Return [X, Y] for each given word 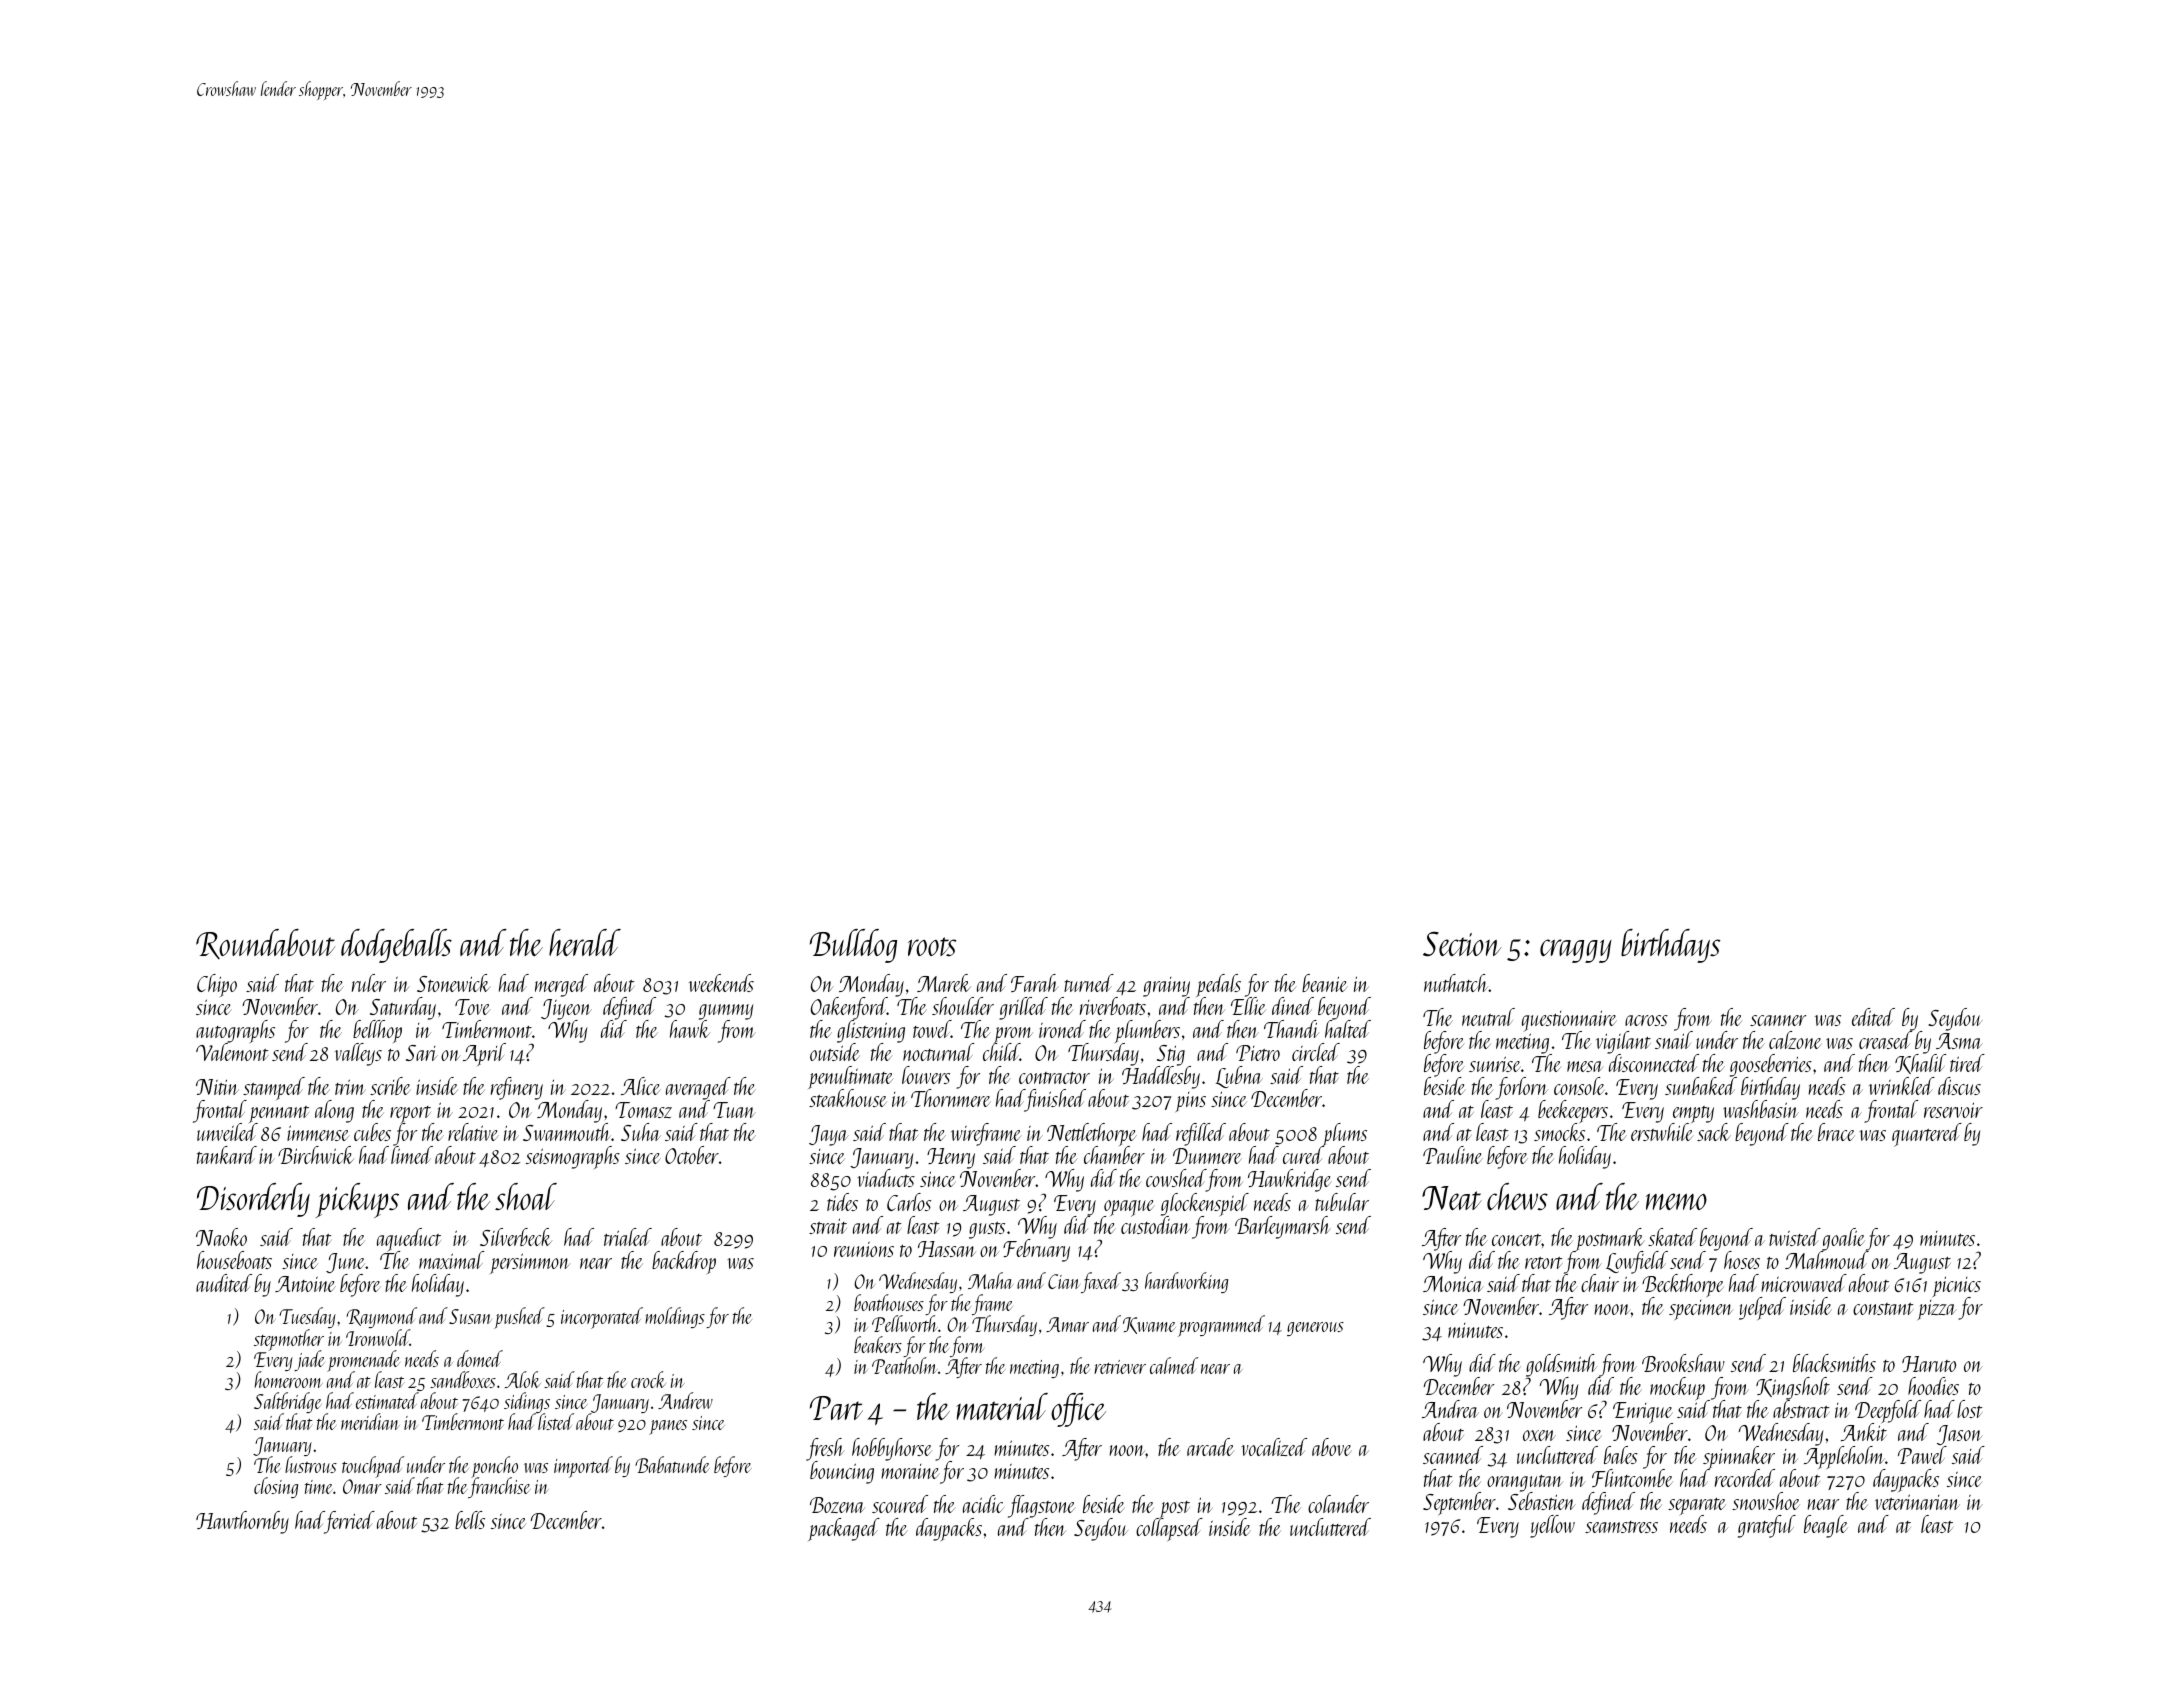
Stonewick [454, 983]
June [345, 1263]
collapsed [1168, 1530]
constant [1883, 1309]
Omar [362, 1486]
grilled [1023, 1008]
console [1579, 1086]
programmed [1221, 1326]
